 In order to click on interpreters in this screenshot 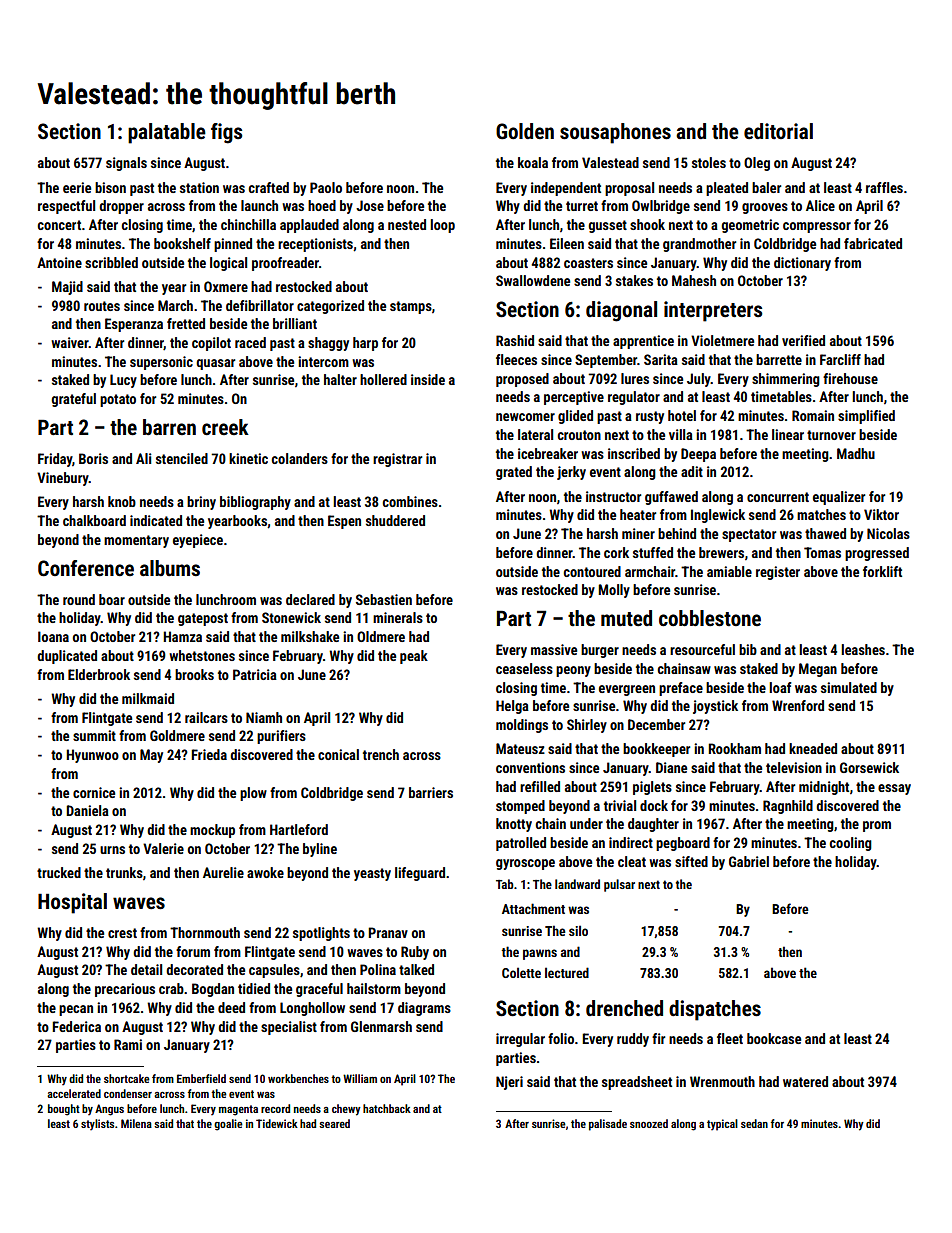, I will do `click(713, 311)`.
